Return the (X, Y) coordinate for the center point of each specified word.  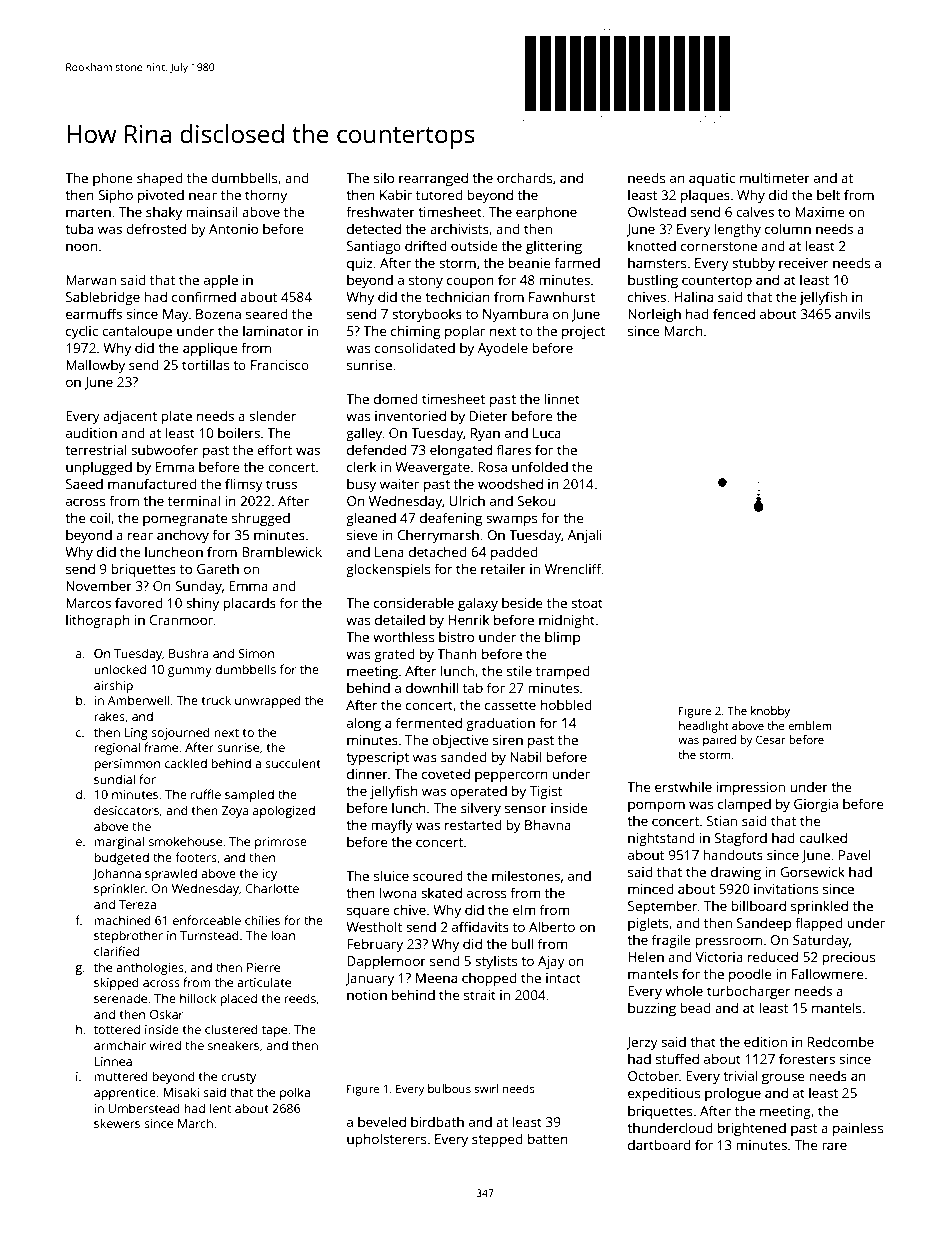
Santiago (374, 247)
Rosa (492, 467)
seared (267, 313)
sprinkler (119, 889)
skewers (117, 1123)
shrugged (261, 519)
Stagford (740, 839)
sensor (526, 809)
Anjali (585, 536)
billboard (758, 905)
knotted (652, 245)
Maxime (820, 212)
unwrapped (268, 701)
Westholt (374, 926)
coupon (470, 282)
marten (88, 212)
